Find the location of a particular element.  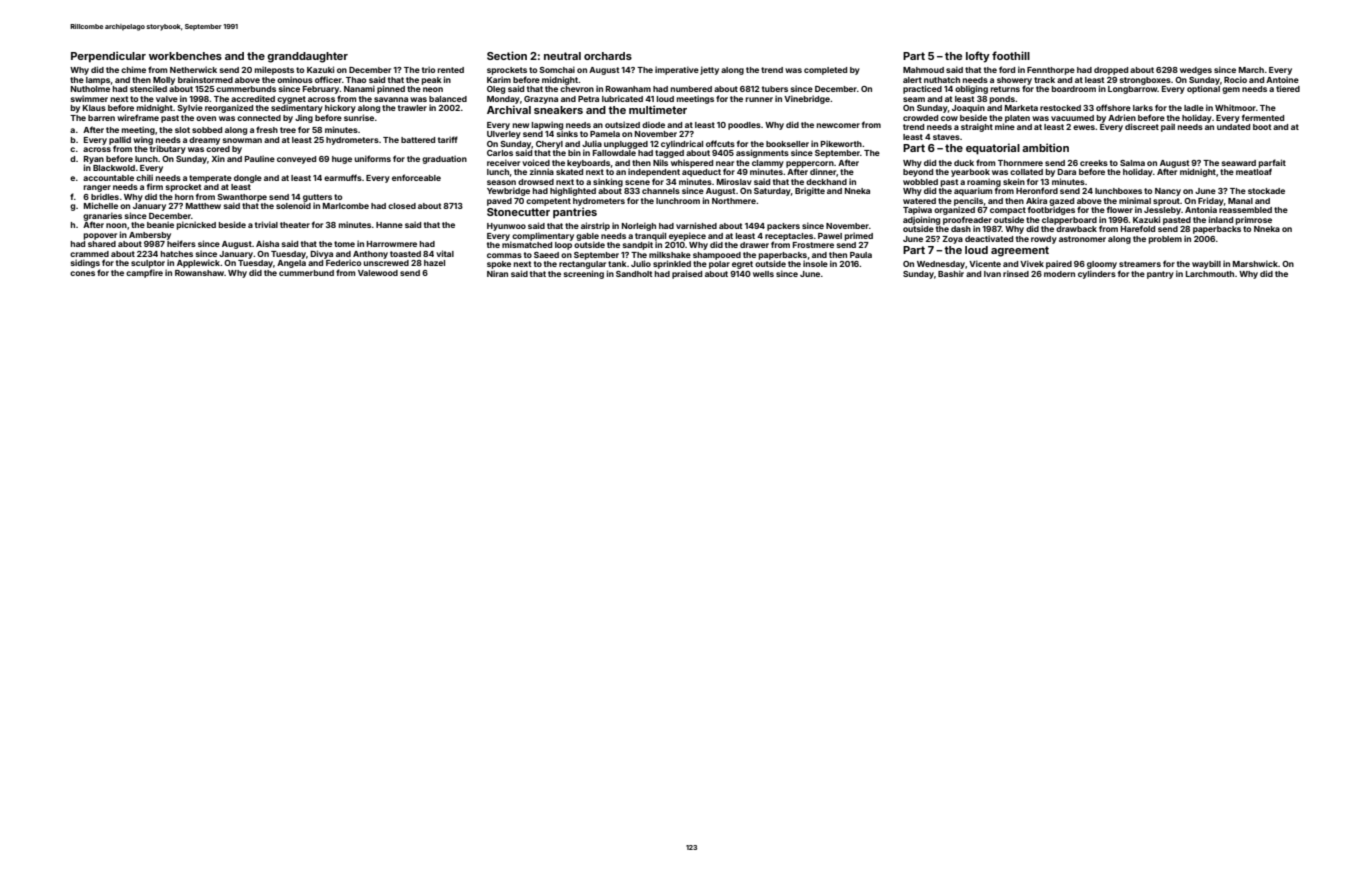

dongle is located at coordinates (248, 179).
